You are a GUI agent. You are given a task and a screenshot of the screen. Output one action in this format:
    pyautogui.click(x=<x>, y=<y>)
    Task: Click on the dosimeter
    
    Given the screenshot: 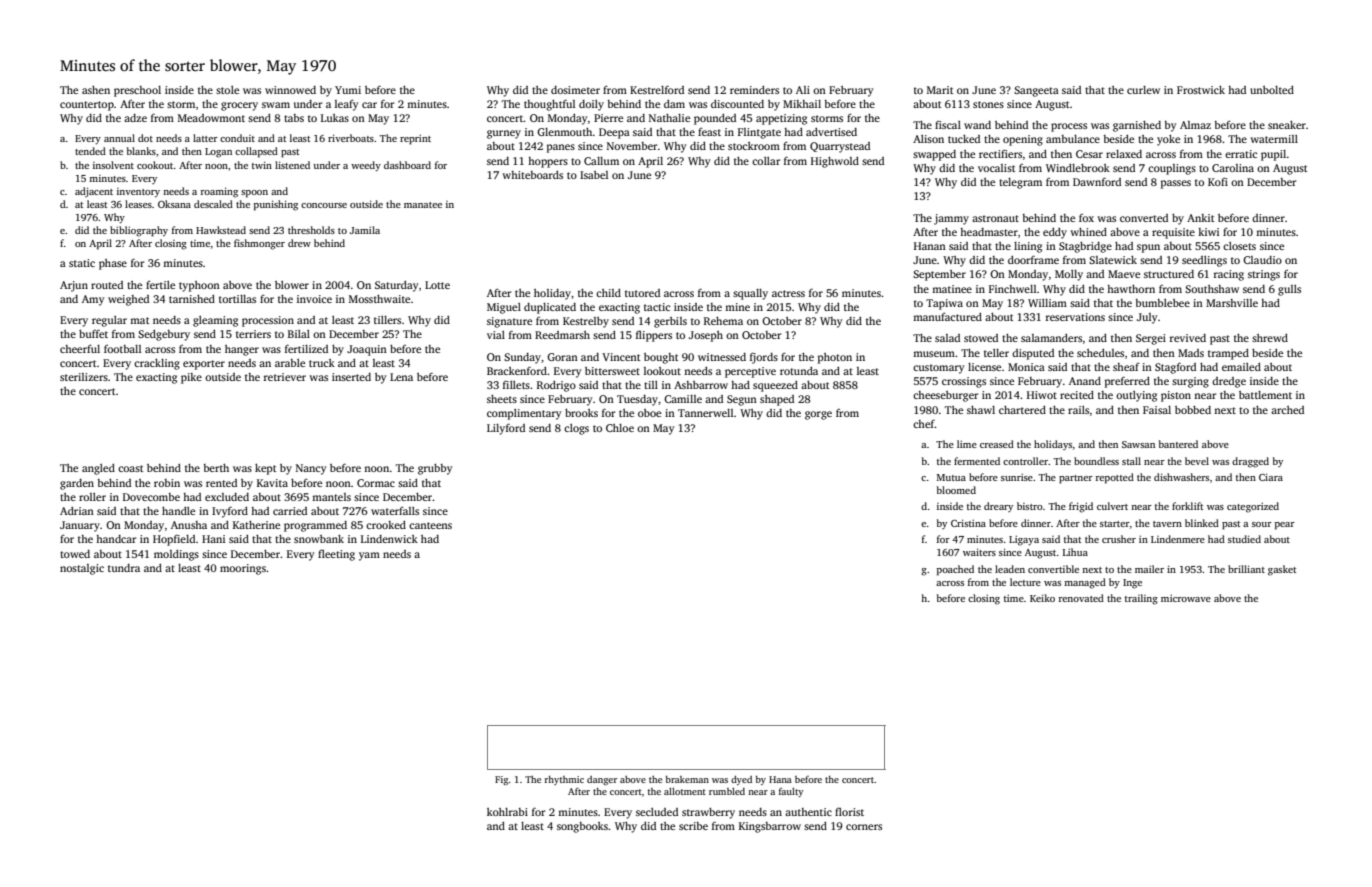 What is the action you would take?
    pyautogui.click(x=575, y=90)
